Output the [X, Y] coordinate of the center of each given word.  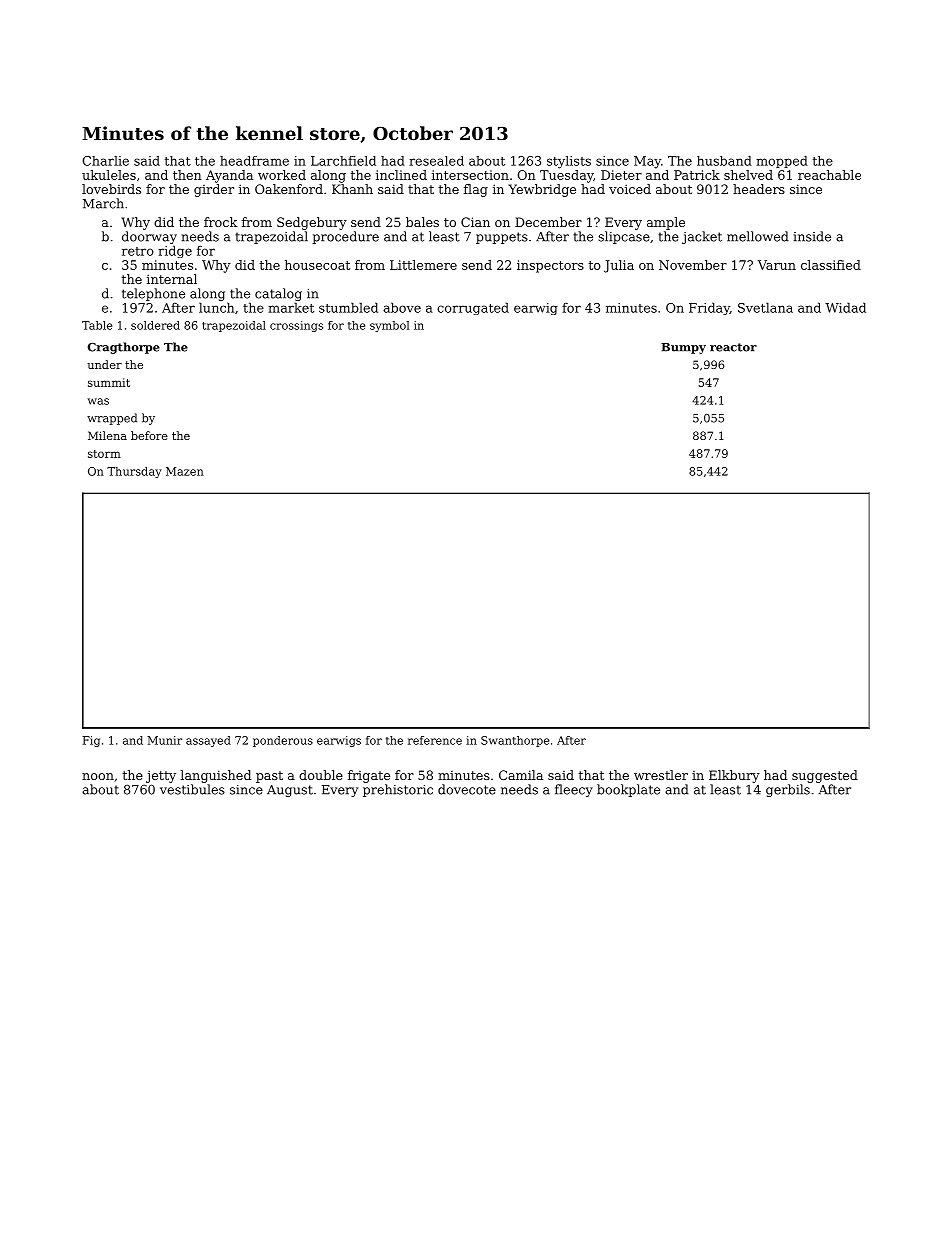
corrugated [473, 308]
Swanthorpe [515, 741]
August [290, 791]
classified [831, 265]
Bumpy [683, 348]
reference [435, 740]
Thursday [134, 472]
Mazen [185, 471]
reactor [733, 347]
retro [138, 251]
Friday [709, 308]
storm [104, 454]
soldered [155, 325]
